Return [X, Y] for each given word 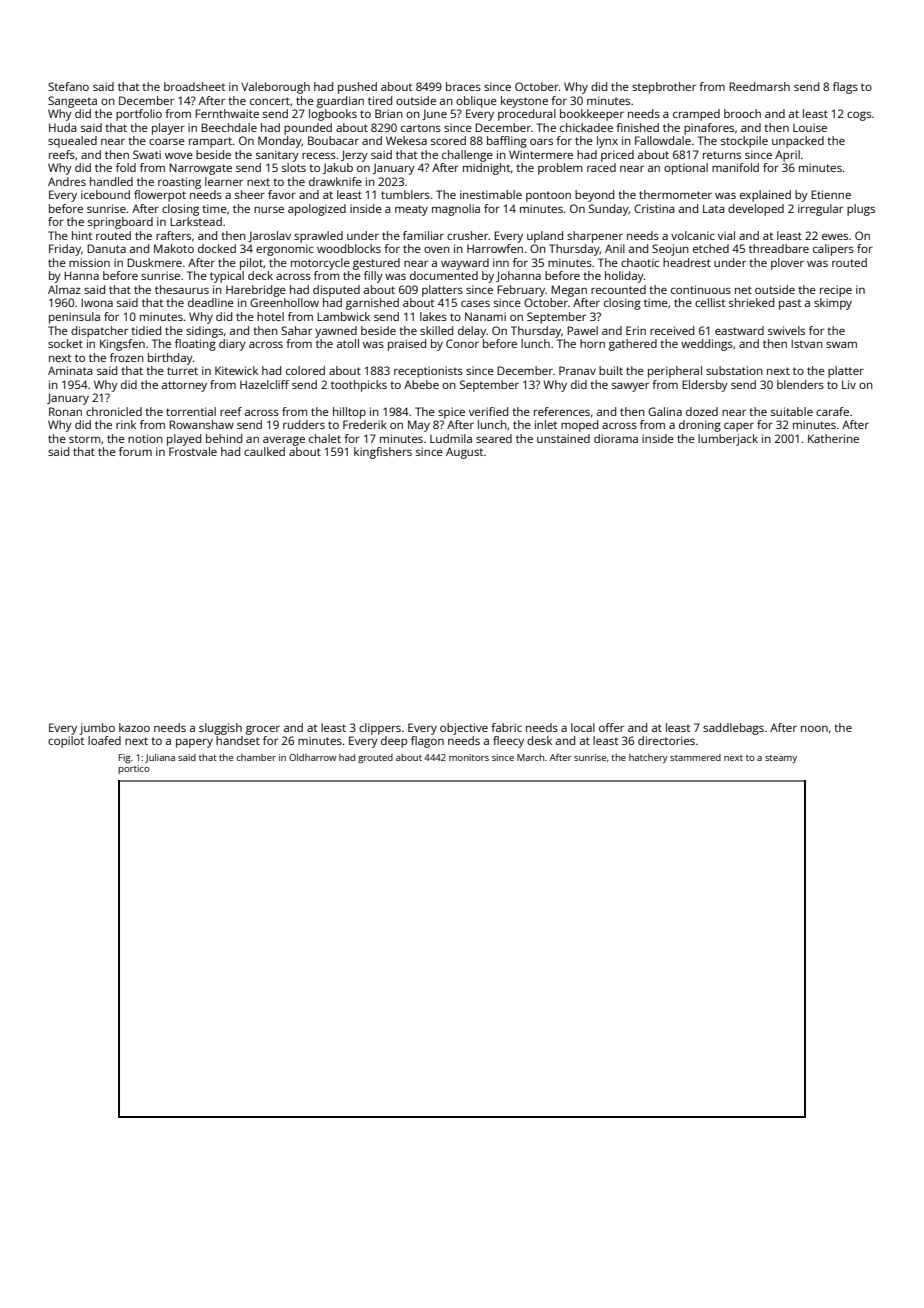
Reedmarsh [759, 86]
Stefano [68, 86]
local [583, 727]
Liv [849, 384]
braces [463, 86]
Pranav [577, 370]
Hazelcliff [264, 384]
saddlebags [733, 729]
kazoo [134, 727]
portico [134, 769]
